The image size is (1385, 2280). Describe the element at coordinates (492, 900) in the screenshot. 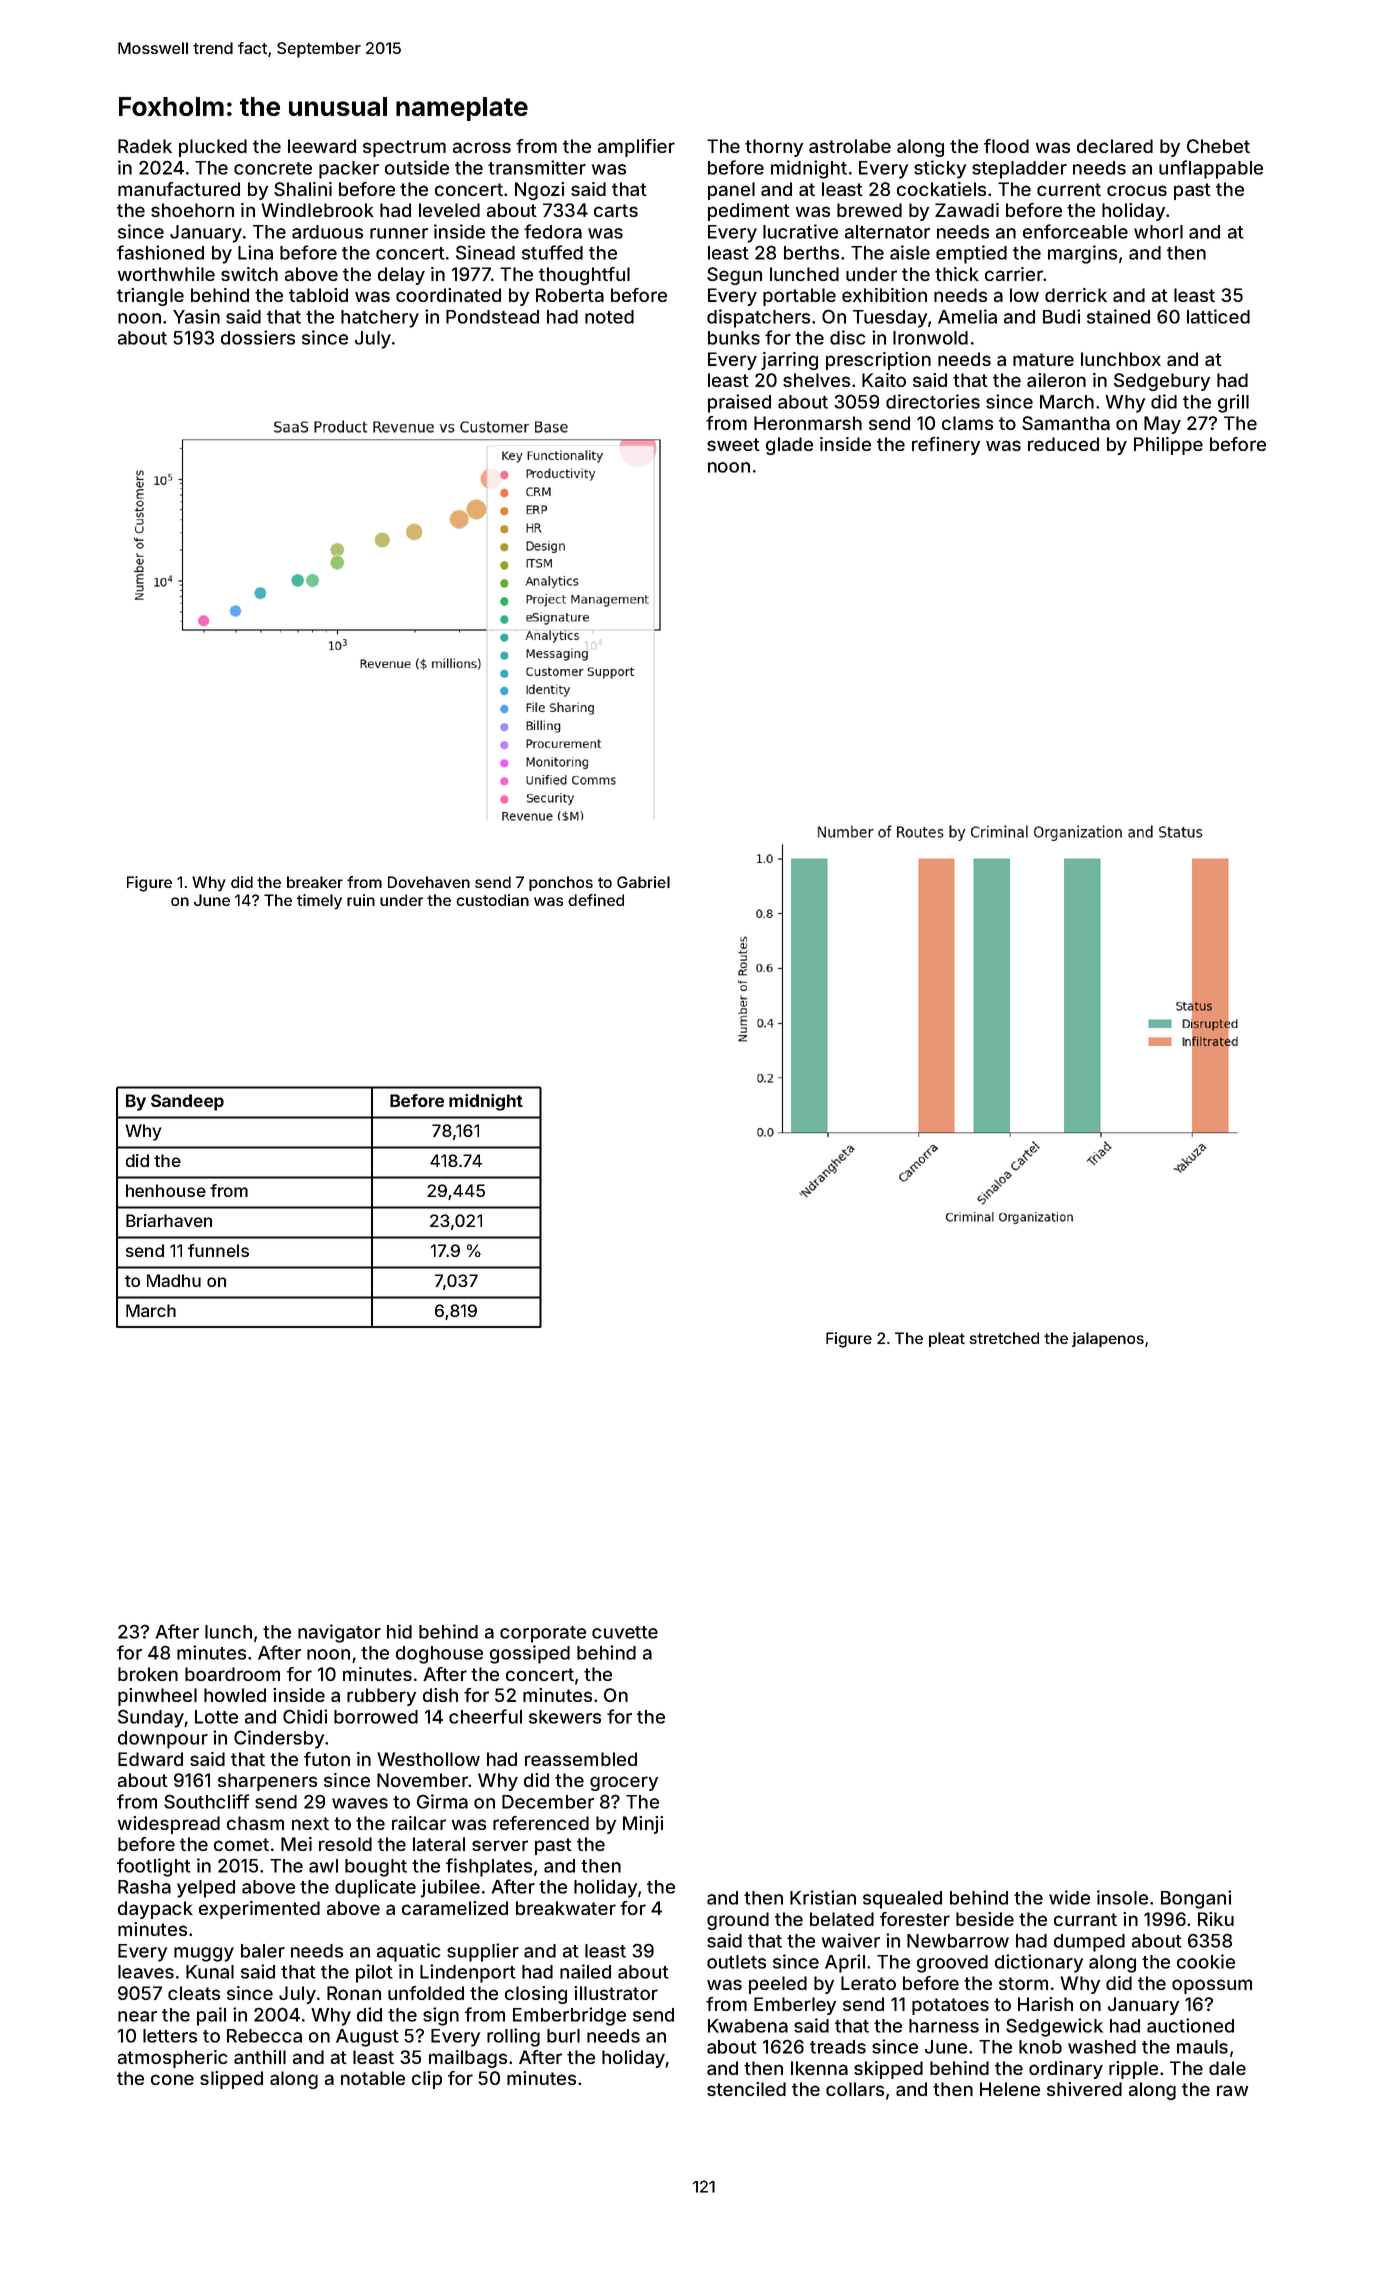

I see `custodian` at that location.
